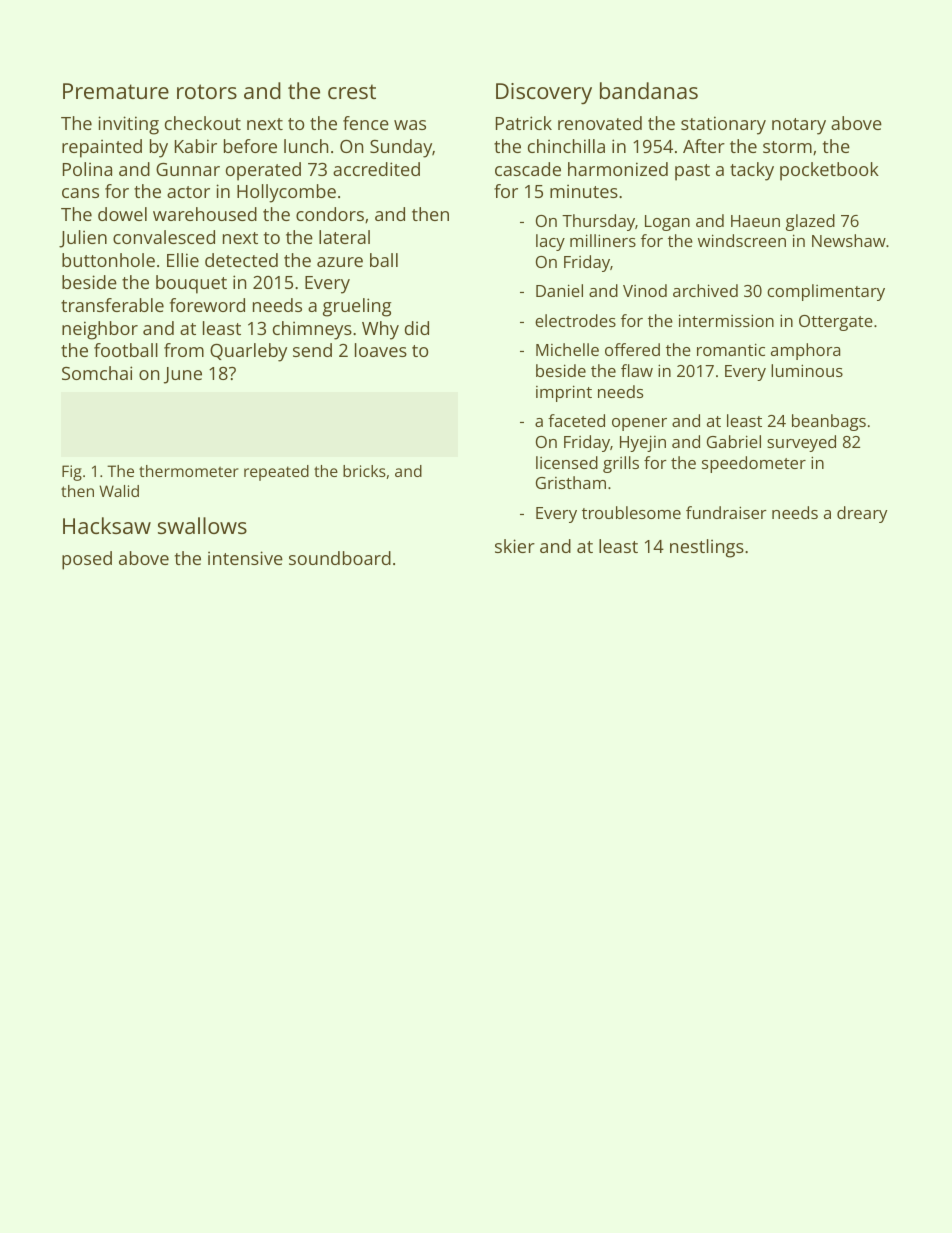 The height and width of the image is (1233, 952). Describe the element at coordinates (183, 375) in the image. I see `June` at that location.
